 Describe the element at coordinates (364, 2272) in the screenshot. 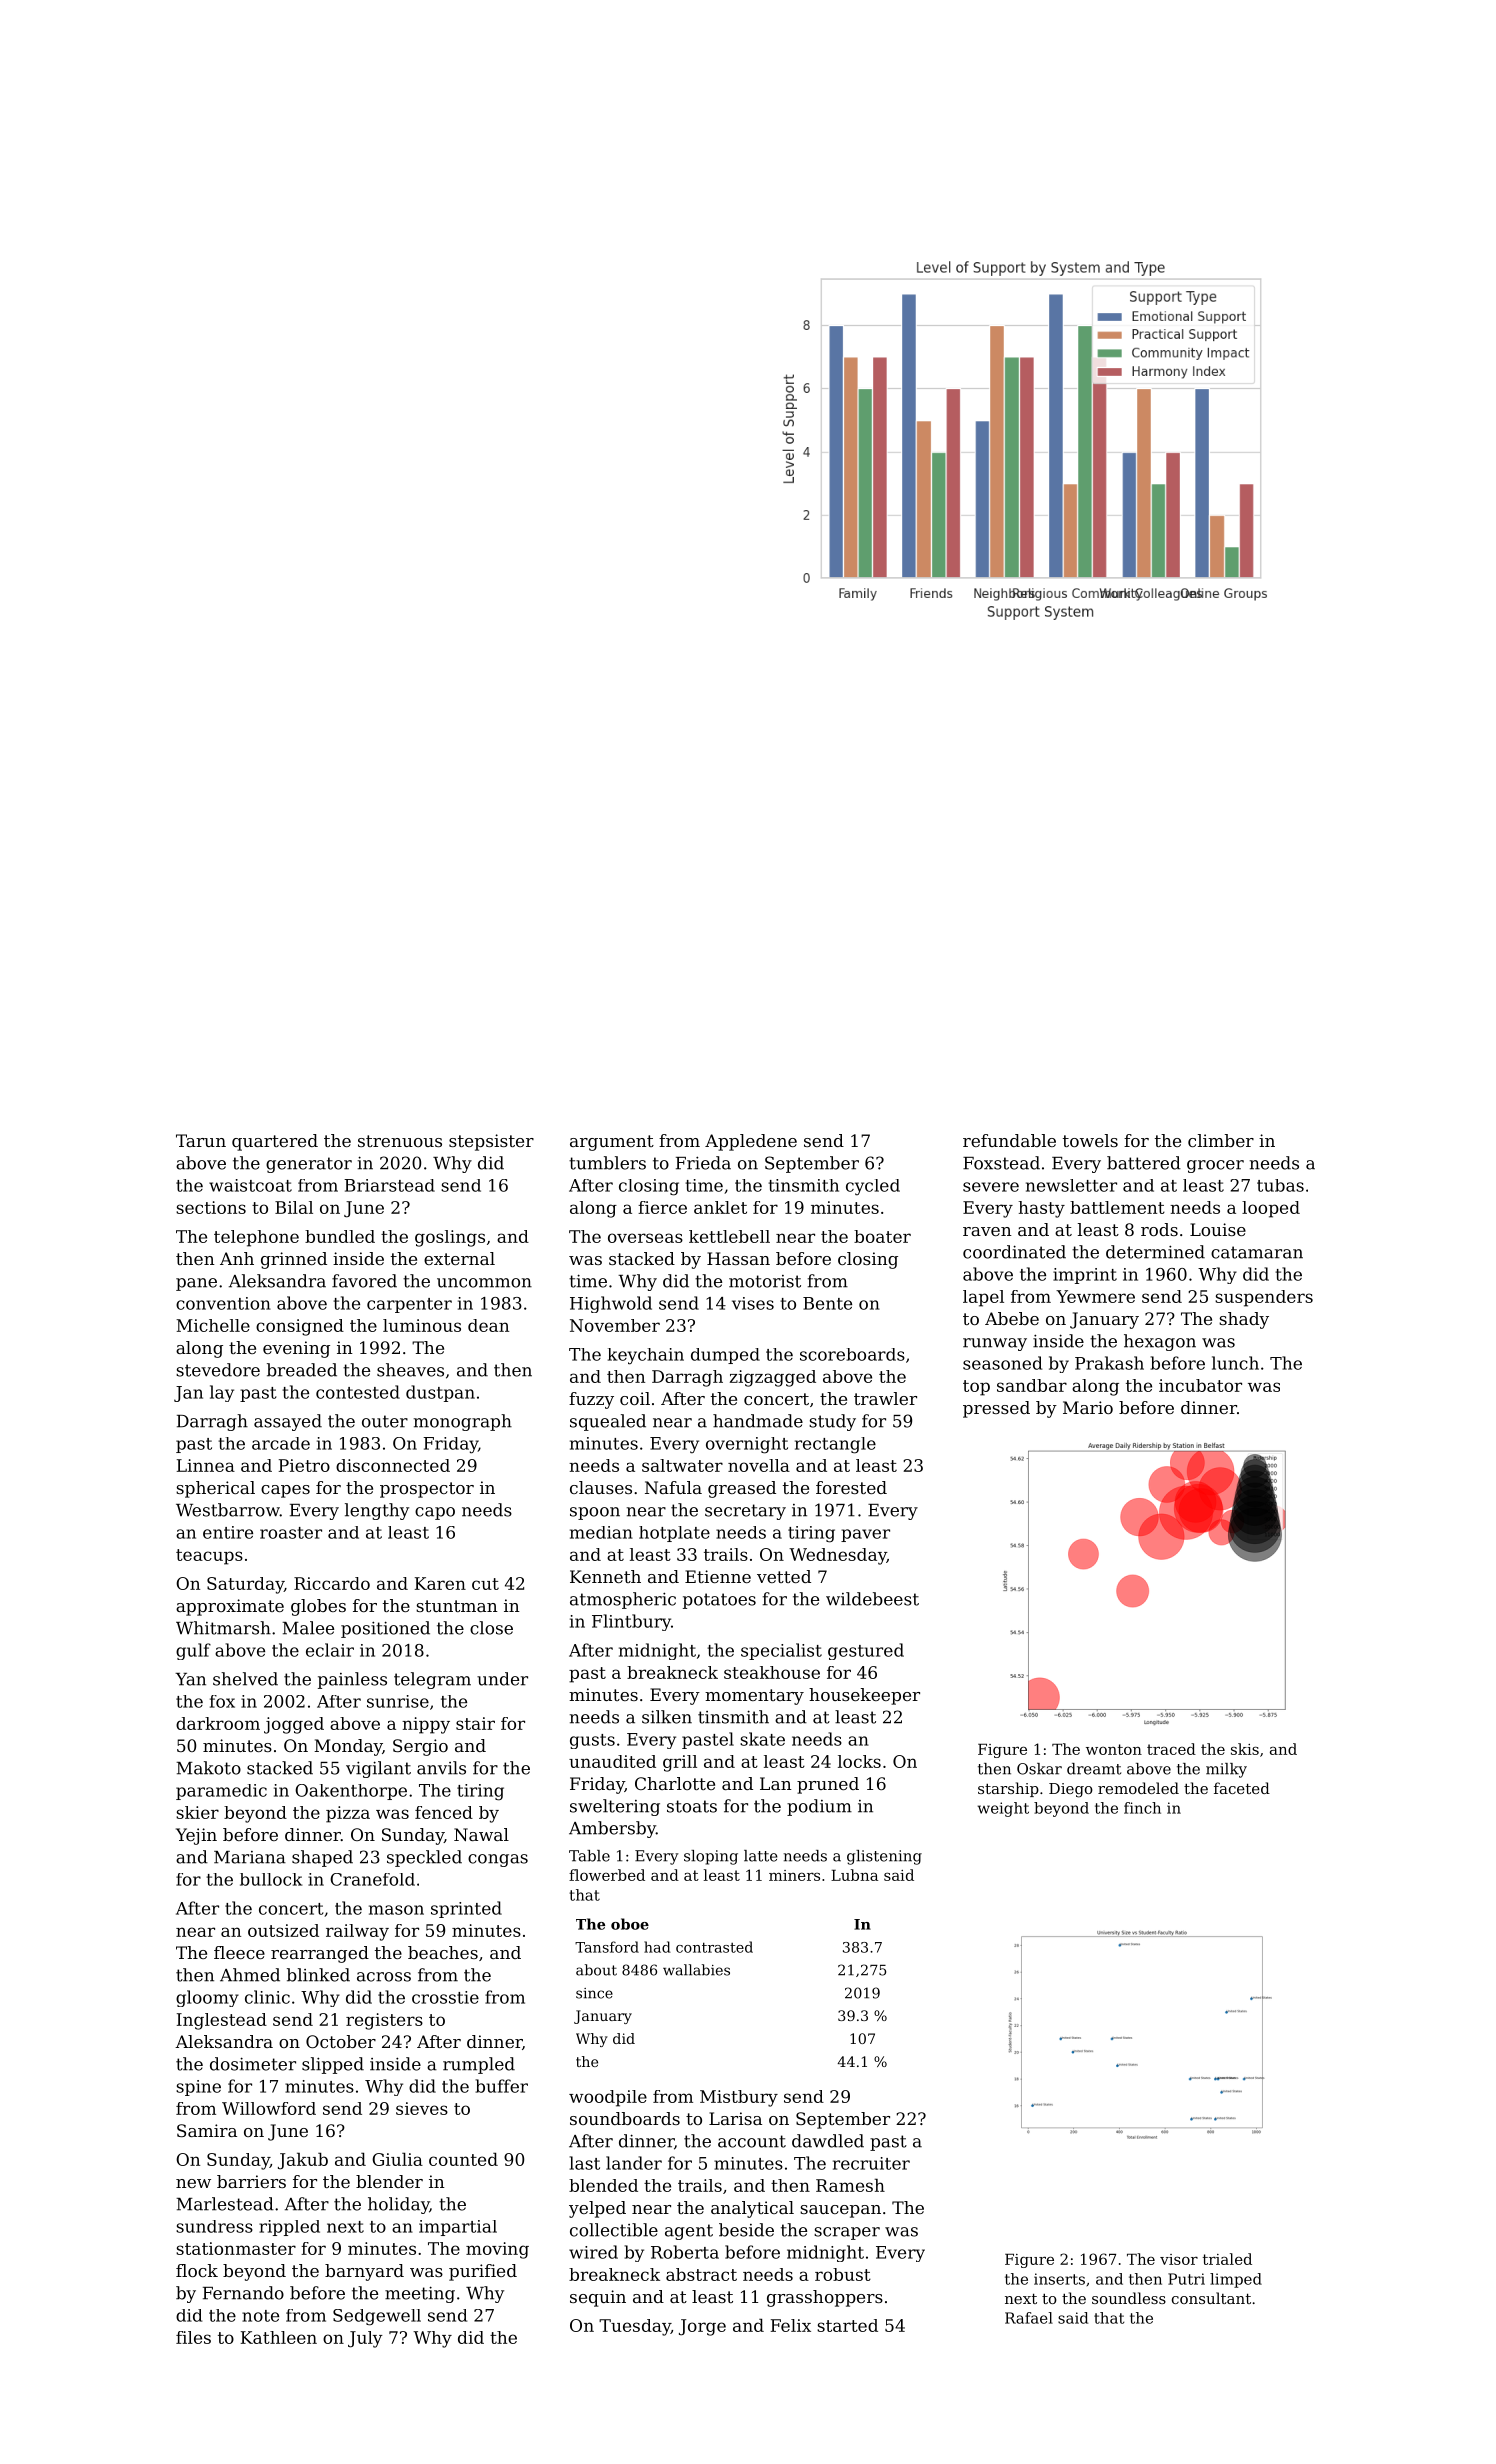

I see `barnyard` at that location.
